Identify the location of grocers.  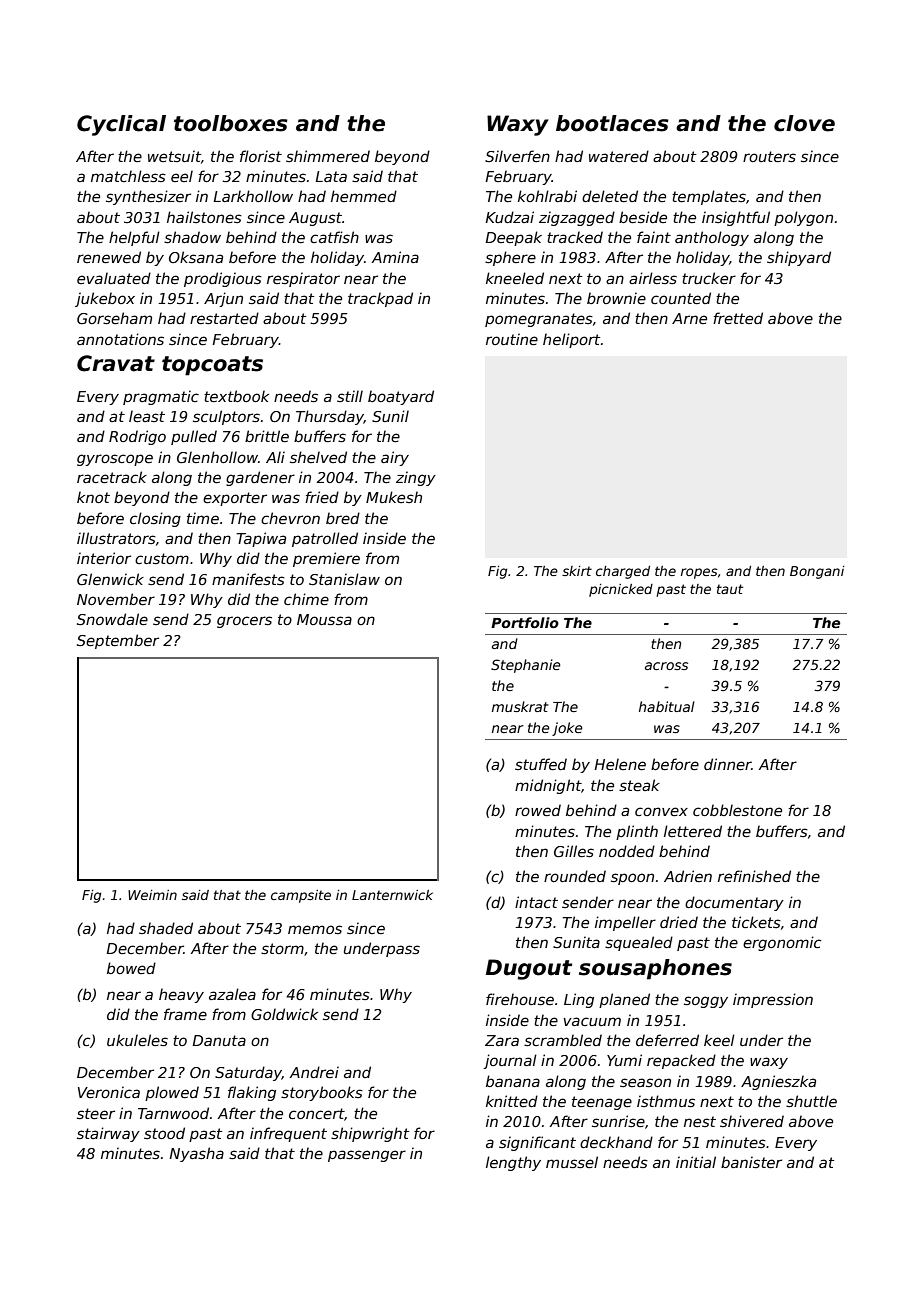
(244, 622).
